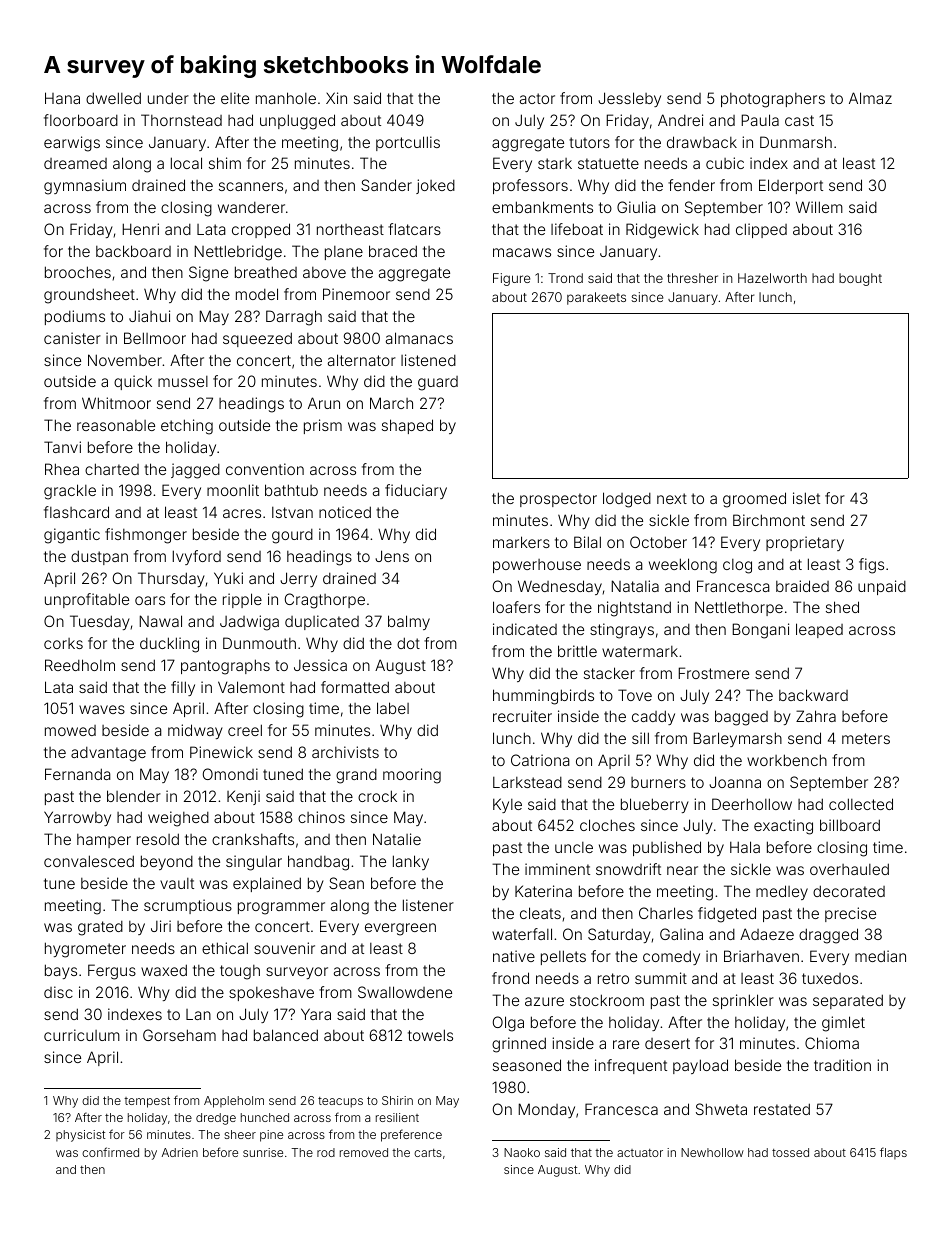 The image size is (952, 1233). What do you see at coordinates (752, 804) in the screenshot?
I see `Deerhollow` at bounding box center [752, 804].
